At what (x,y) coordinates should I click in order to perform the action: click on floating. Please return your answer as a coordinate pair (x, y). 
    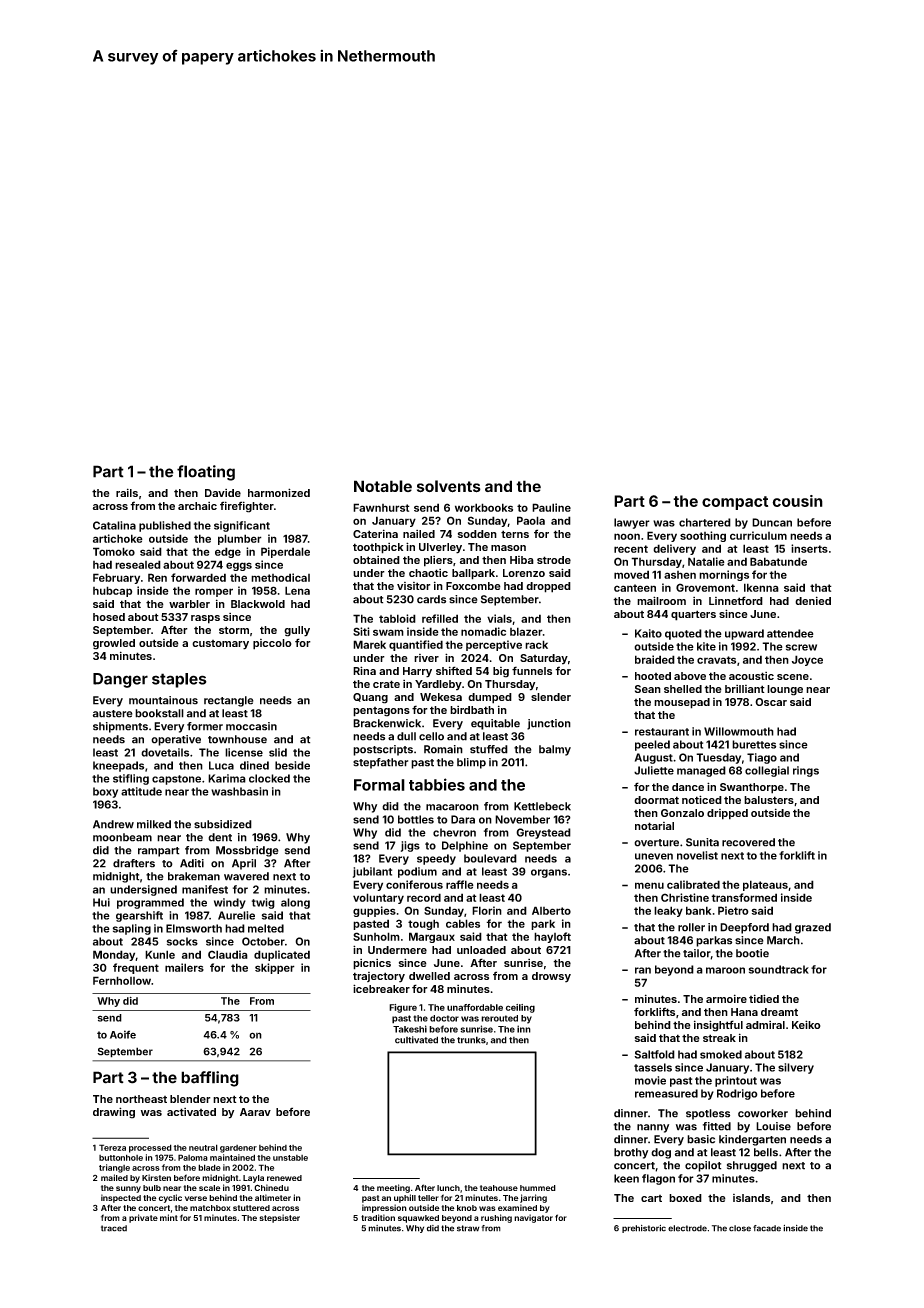
    Looking at the image, I should click on (206, 473).
